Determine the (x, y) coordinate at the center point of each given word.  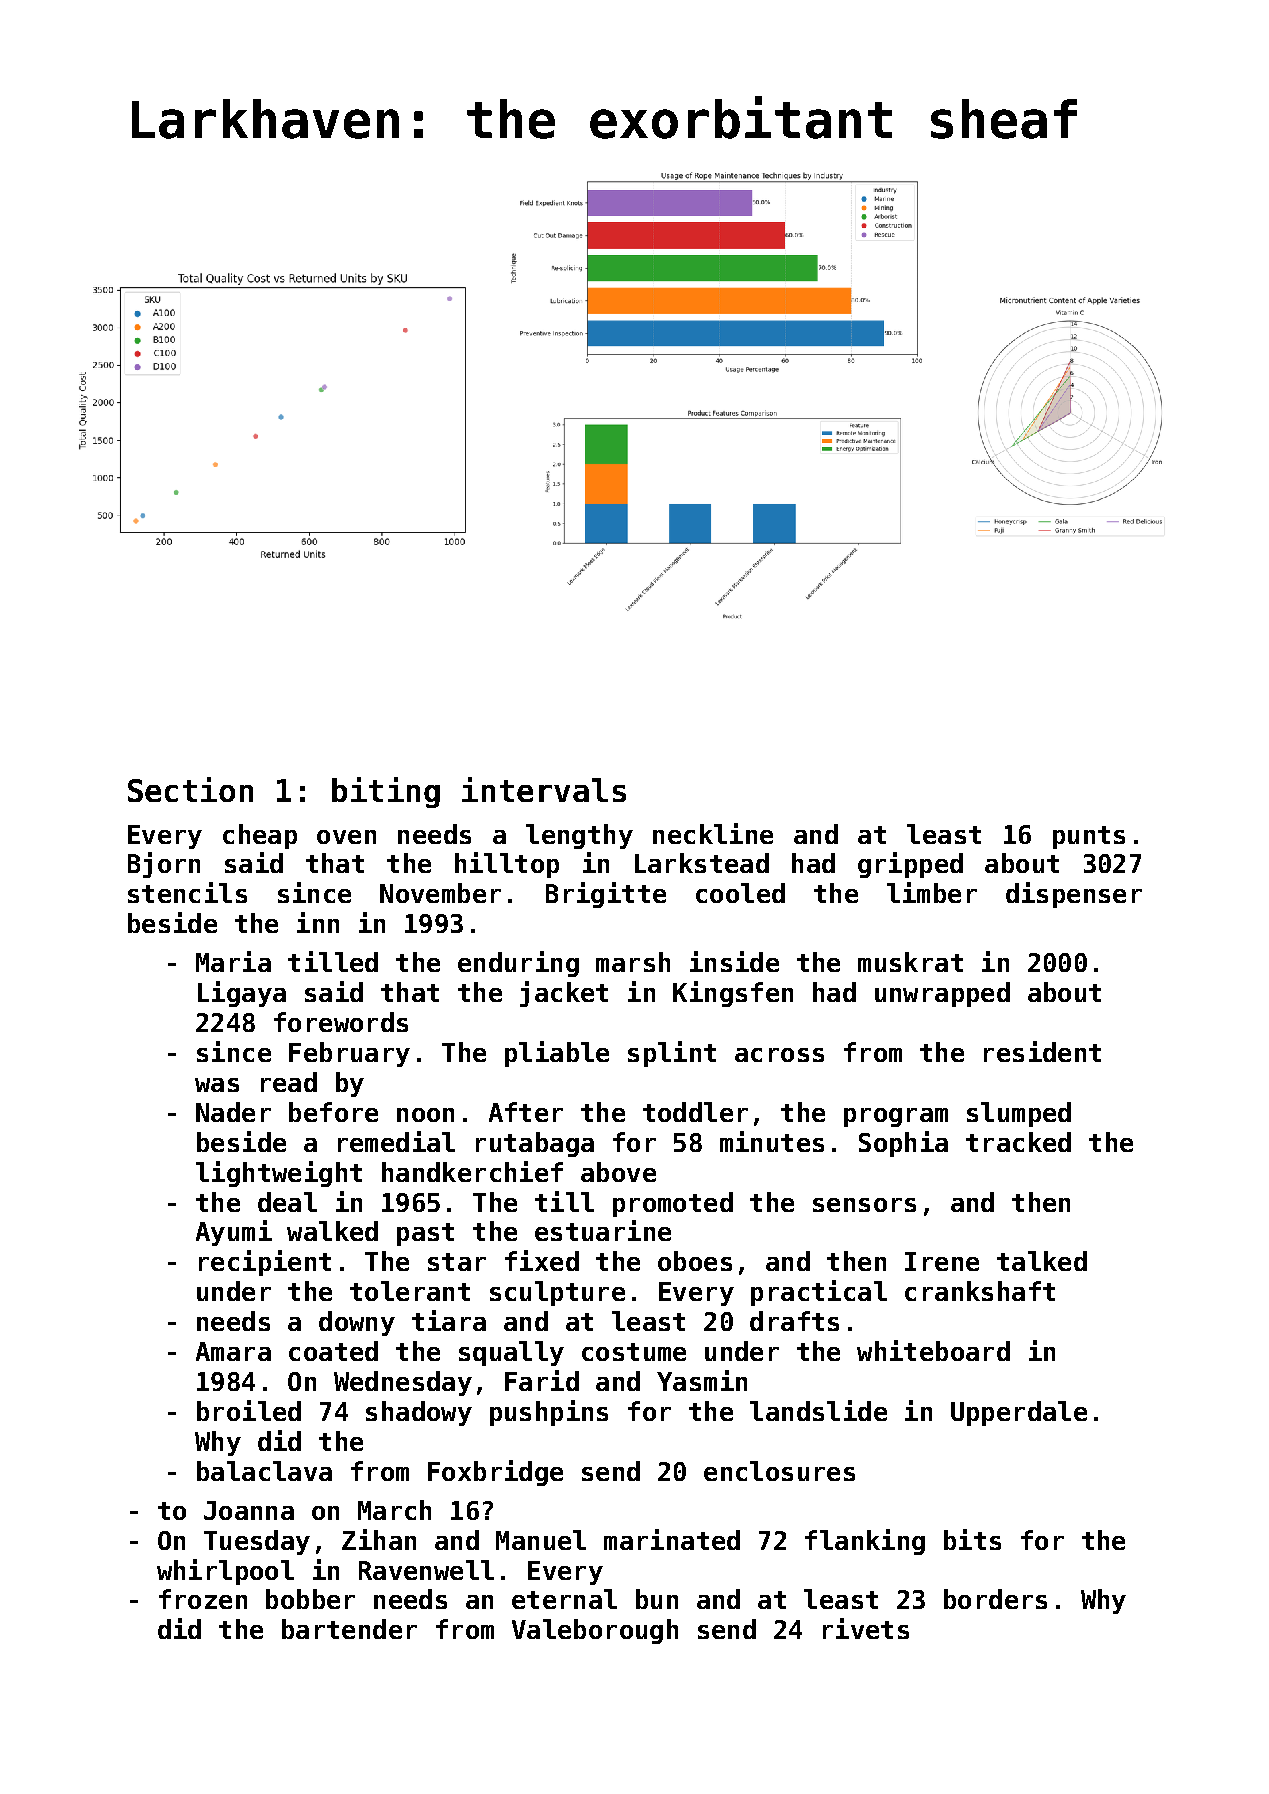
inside (734, 961)
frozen (203, 1599)
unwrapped (942, 994)
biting (386, 792)
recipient (265, 1263)
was (217, 1085)
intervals (544, 789)
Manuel (541, 1540)
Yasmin (702, 1380)
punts (1089, 837)
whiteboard (933, 1350)
